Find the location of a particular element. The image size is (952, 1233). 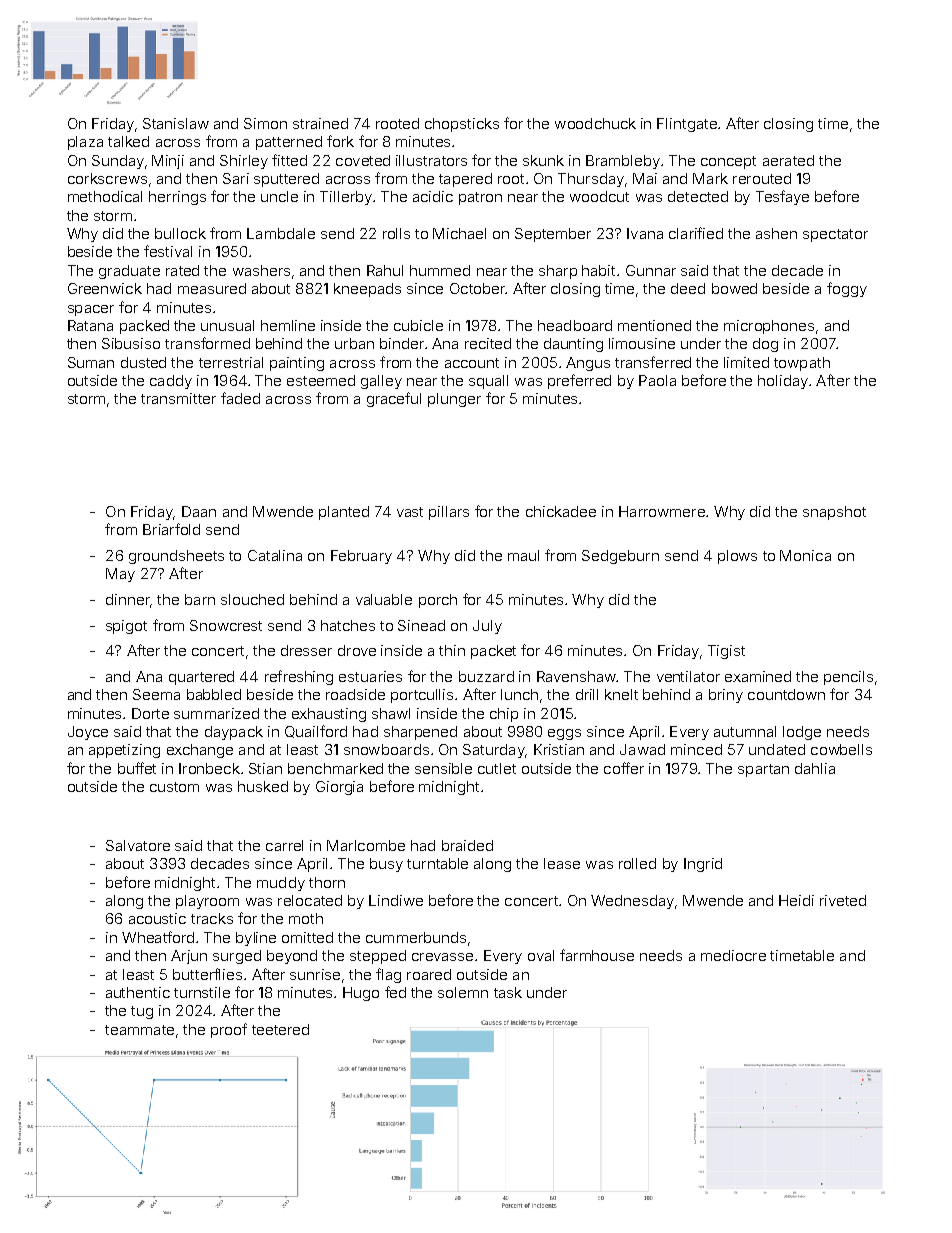

Salvatore is located at coordinates (138, 845).
